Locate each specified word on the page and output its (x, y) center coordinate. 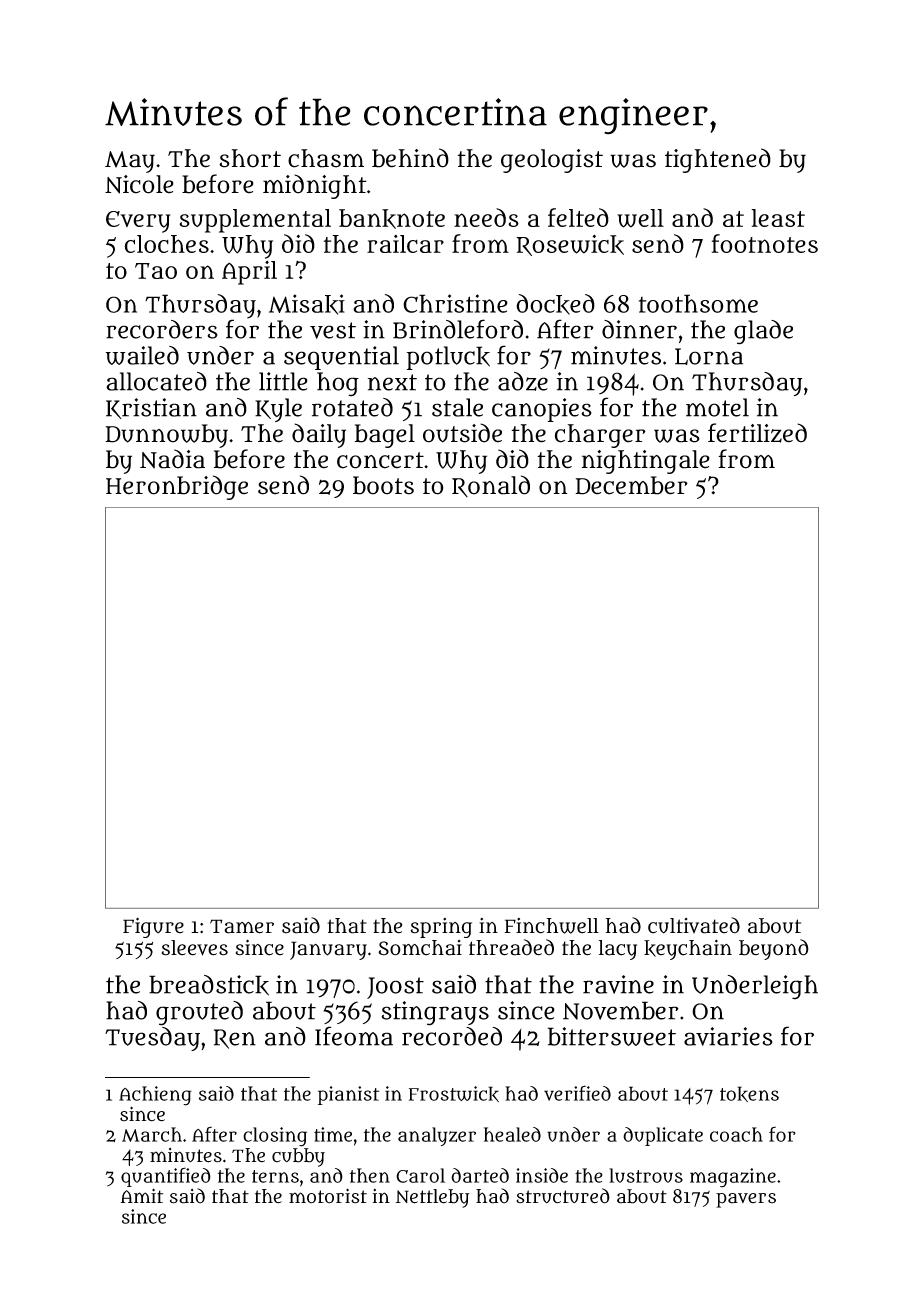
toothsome (698, 303)
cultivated (694, 925)
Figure (153, 927)
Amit (142, 1195)
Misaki (307, 304)
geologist (552, 161)
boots (383, 485)
